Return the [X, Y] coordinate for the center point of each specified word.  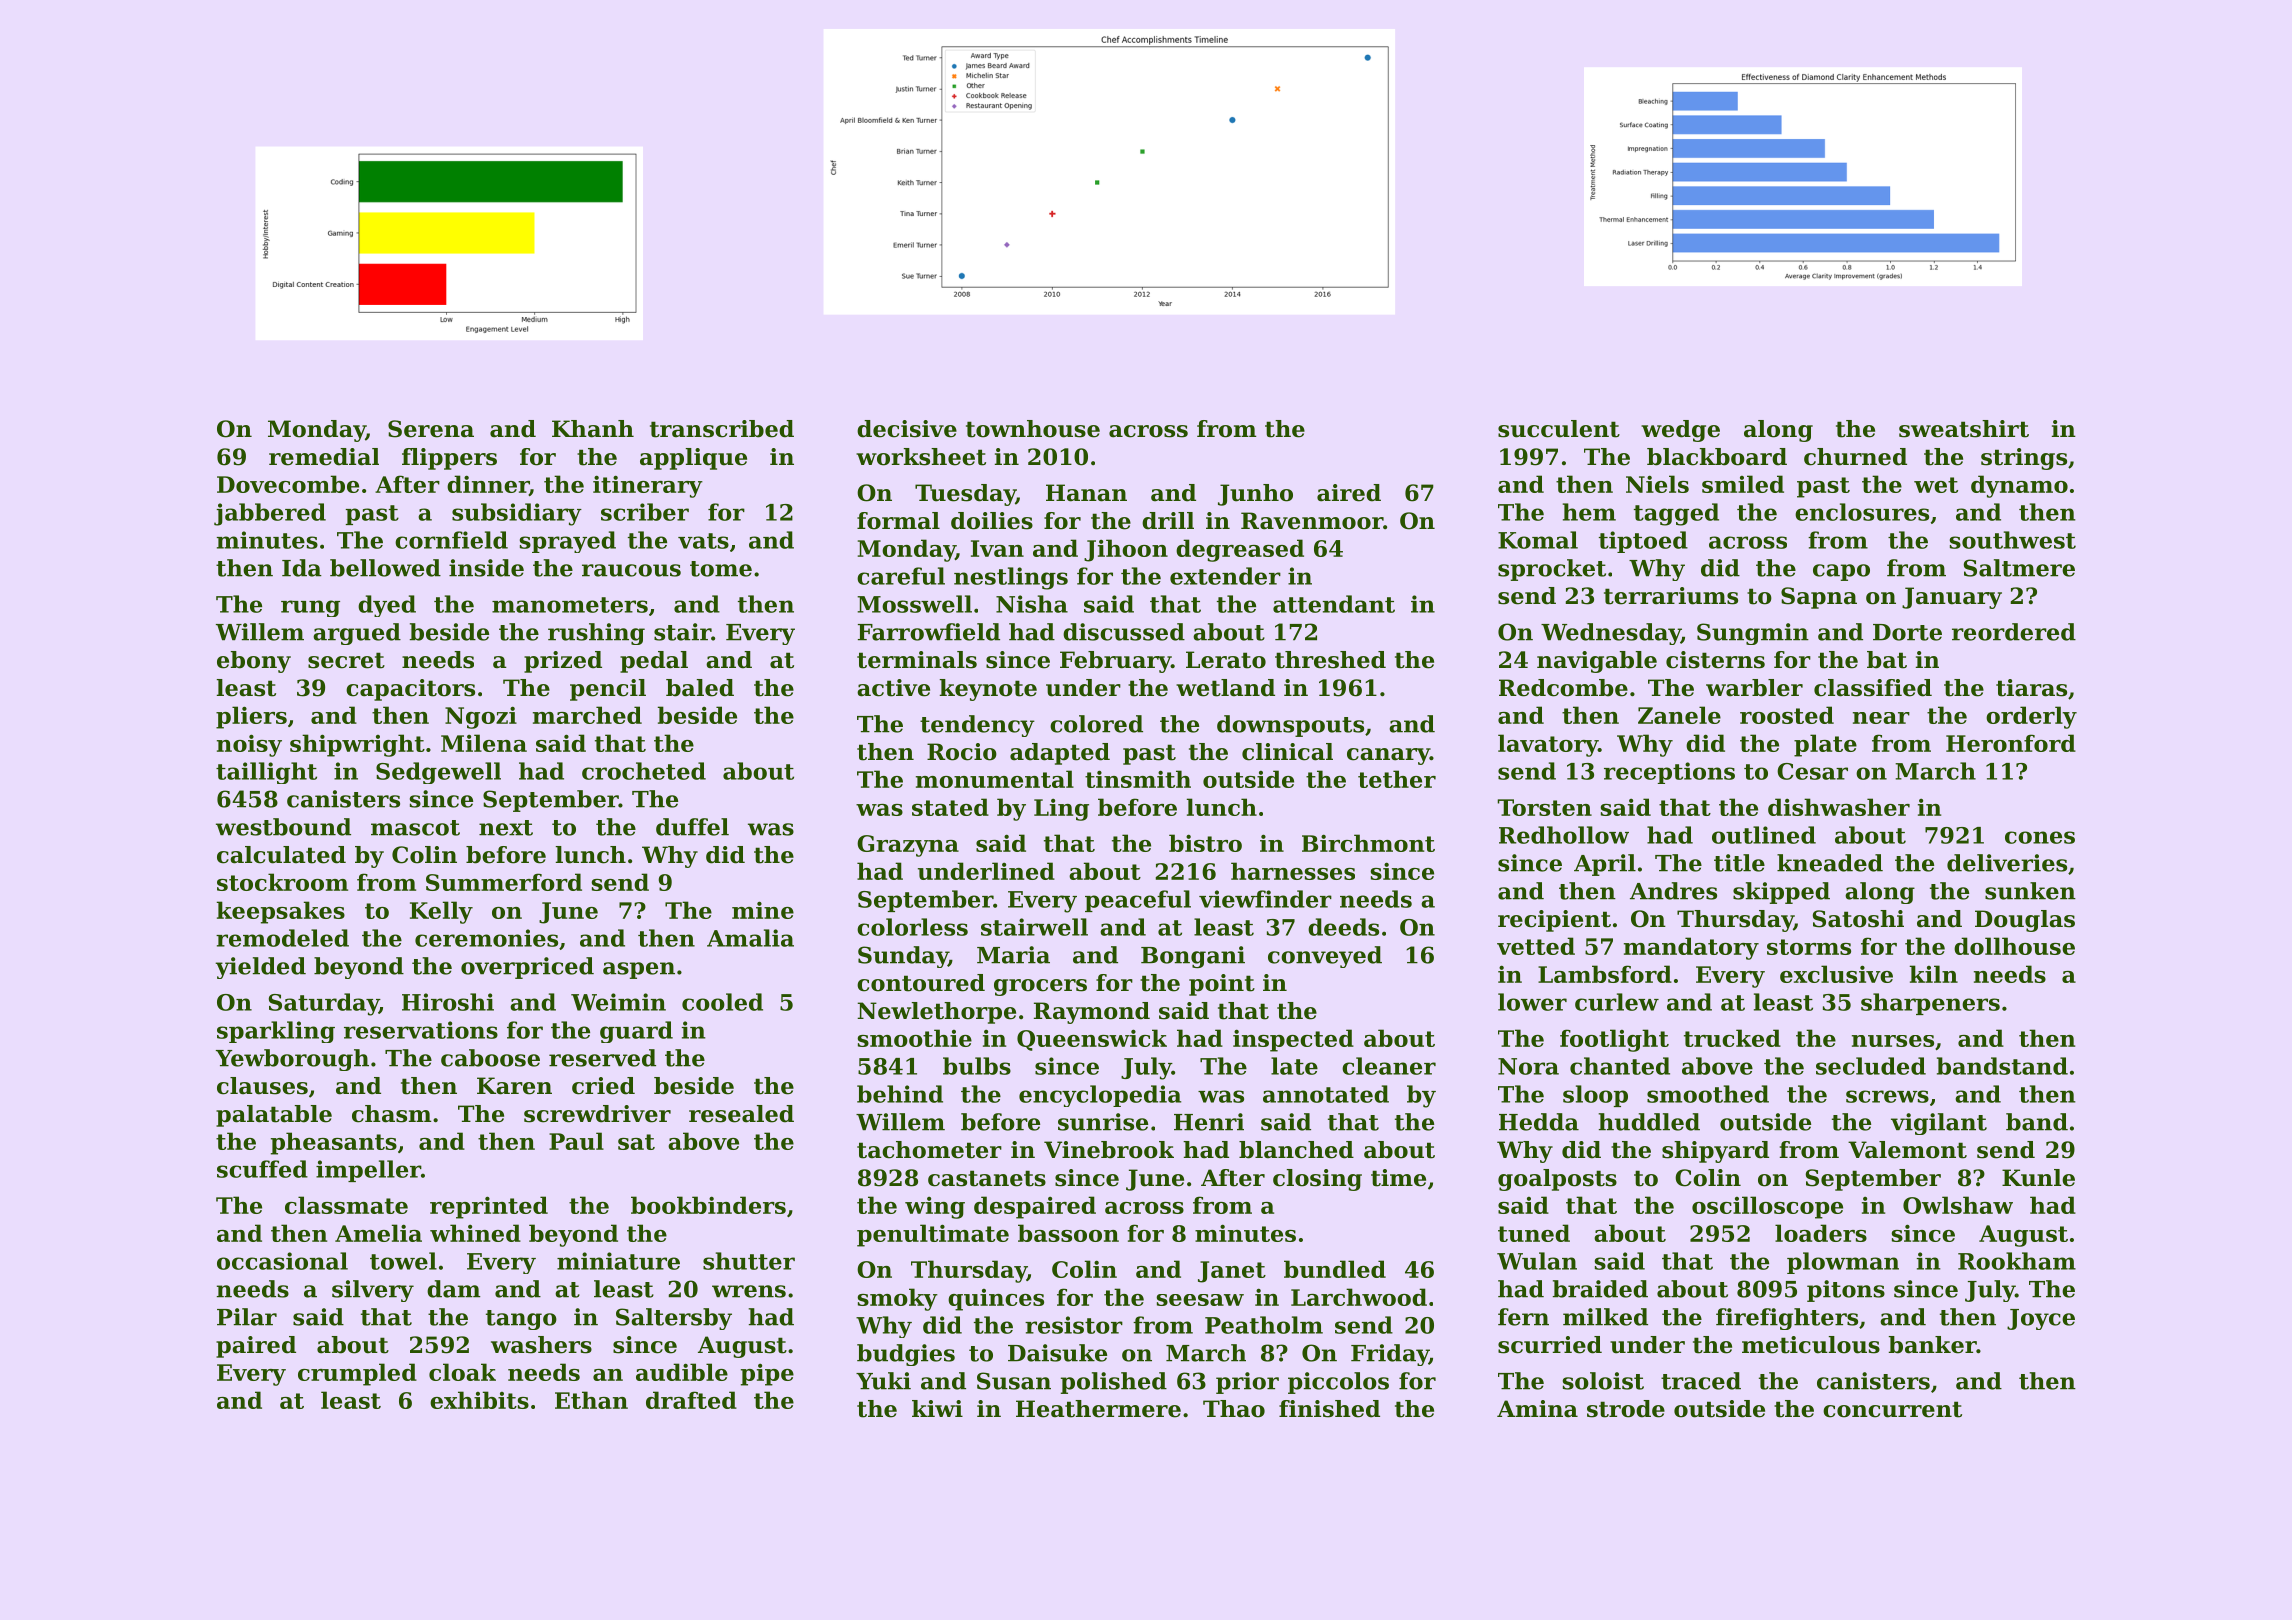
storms [1809, 947]
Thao [1234, 1409]
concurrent [1892, 1409]
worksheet [921, 457]
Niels [1657, 484]
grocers [1040, 987]
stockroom [282, 882]
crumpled [357, 1374]
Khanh [593, 429]
